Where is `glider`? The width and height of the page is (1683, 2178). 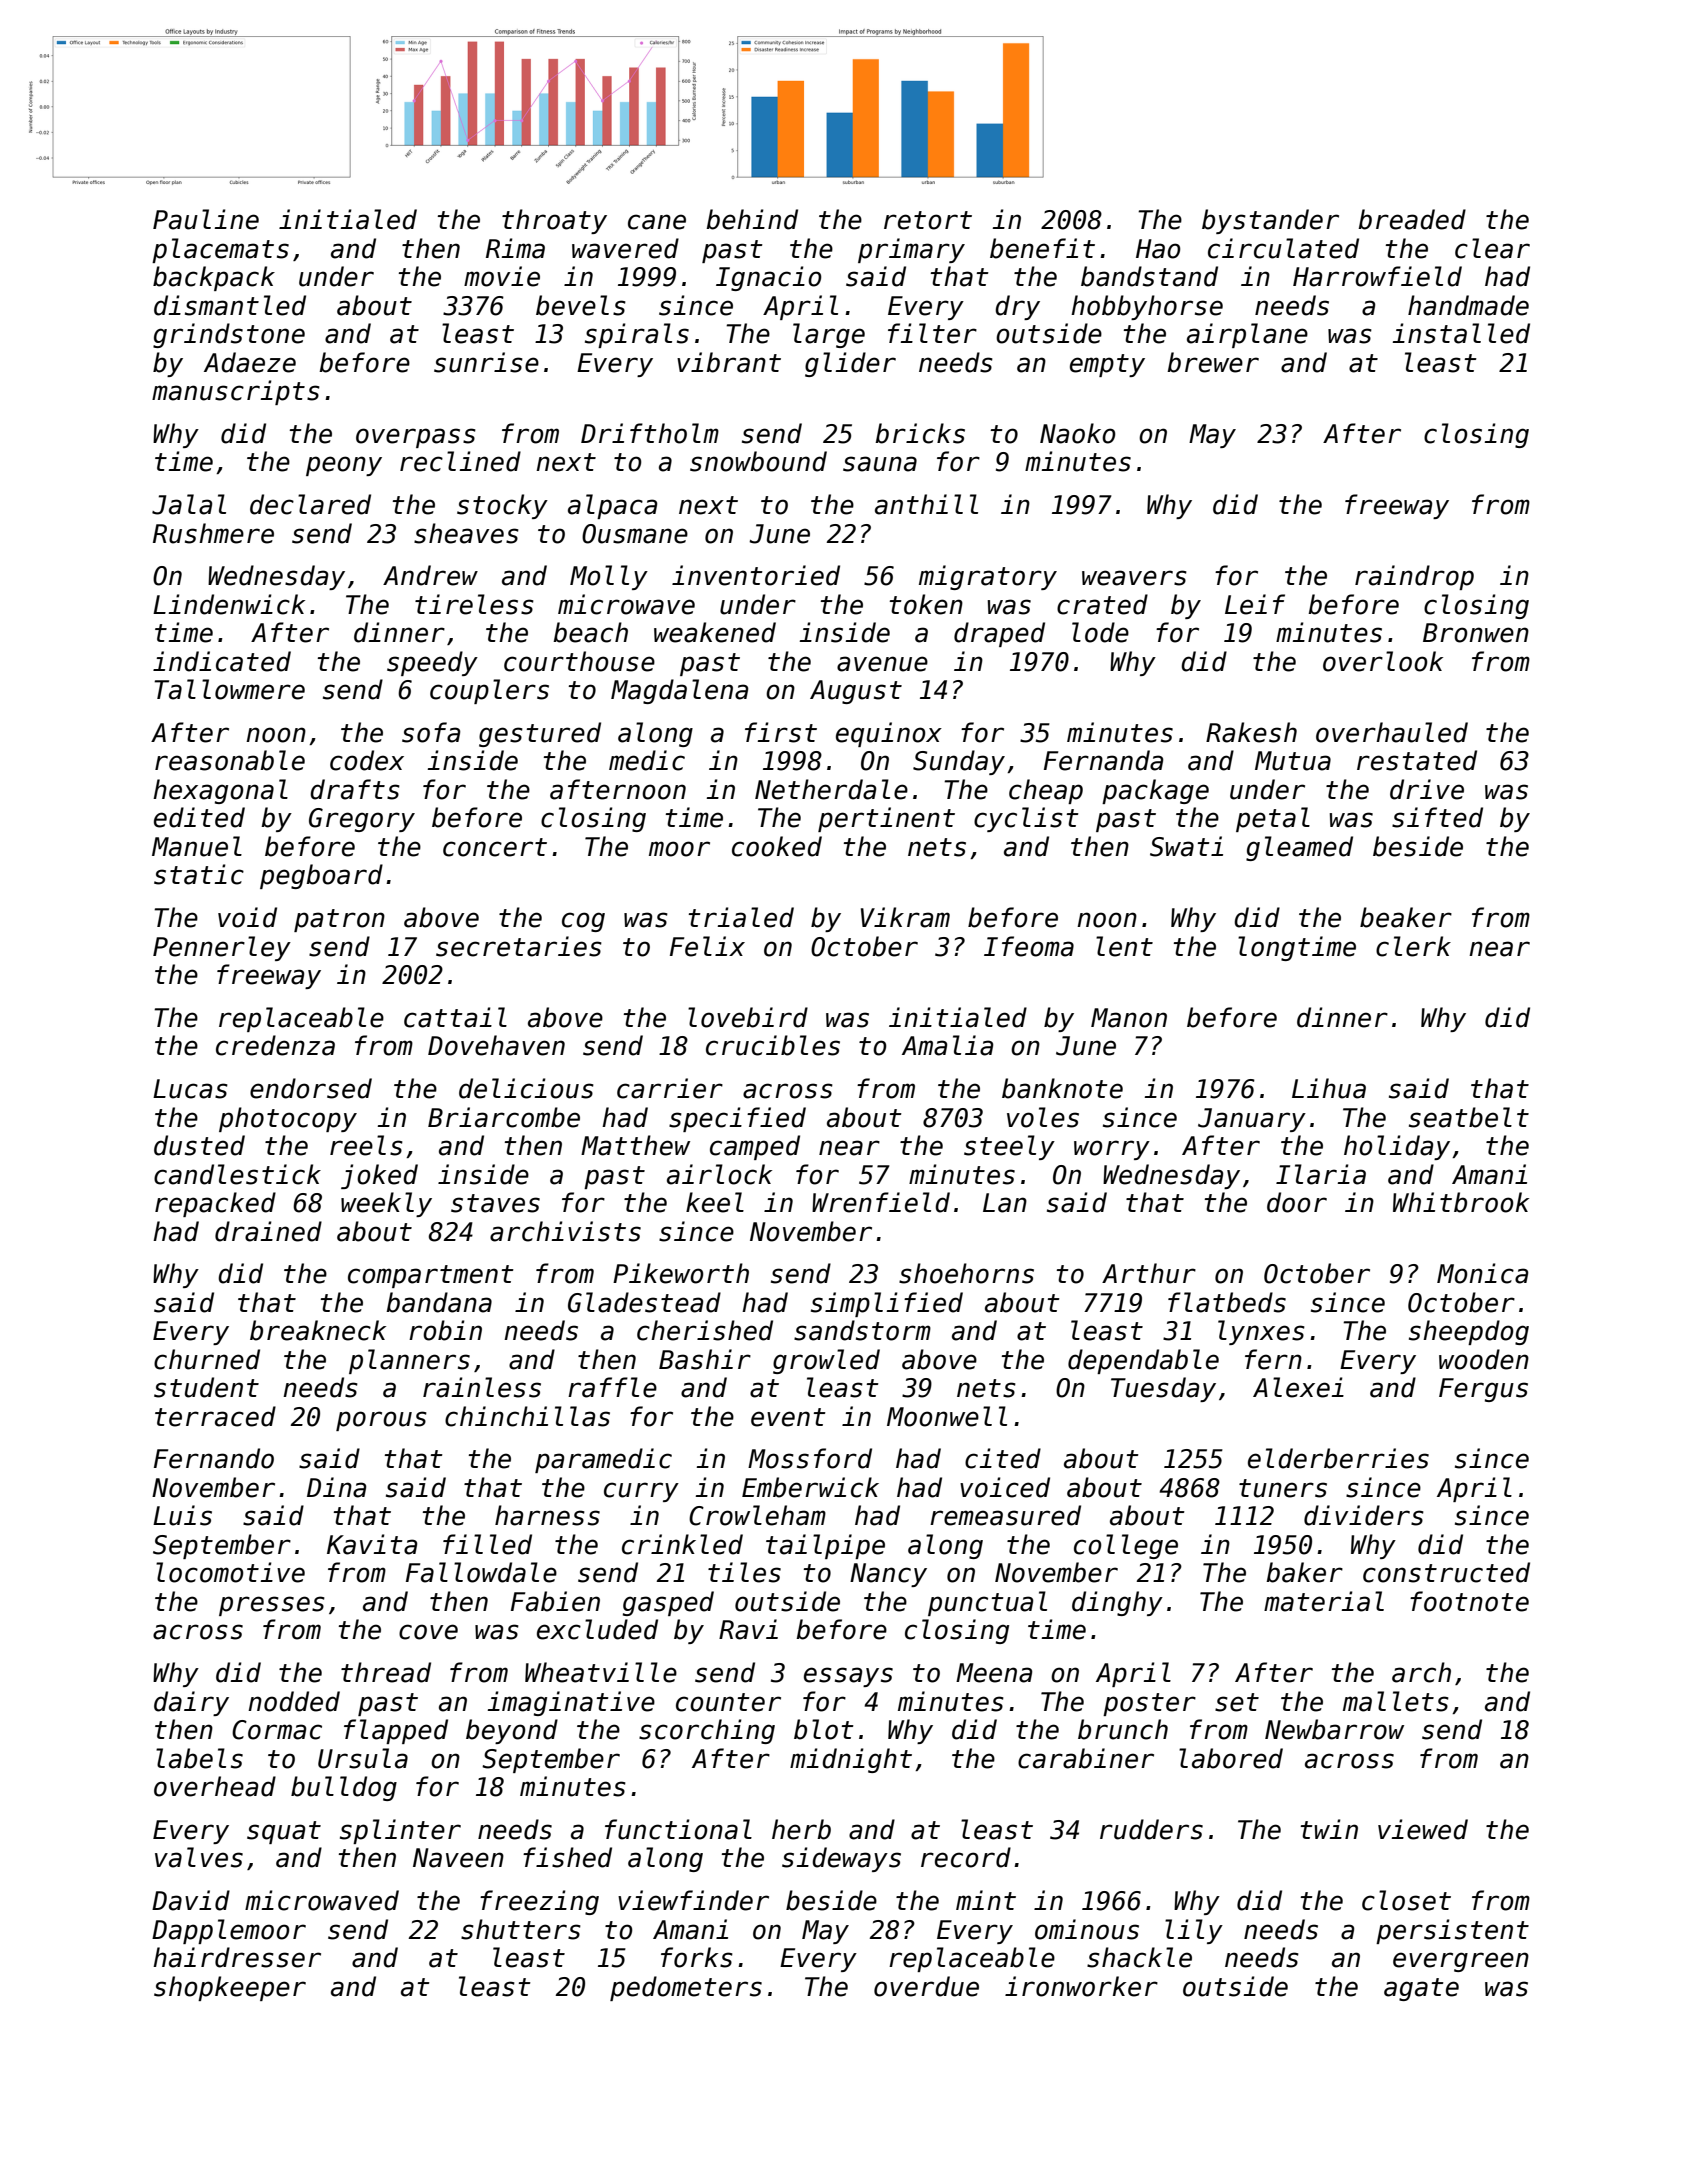 glider is located at coordinates (850, 364).
